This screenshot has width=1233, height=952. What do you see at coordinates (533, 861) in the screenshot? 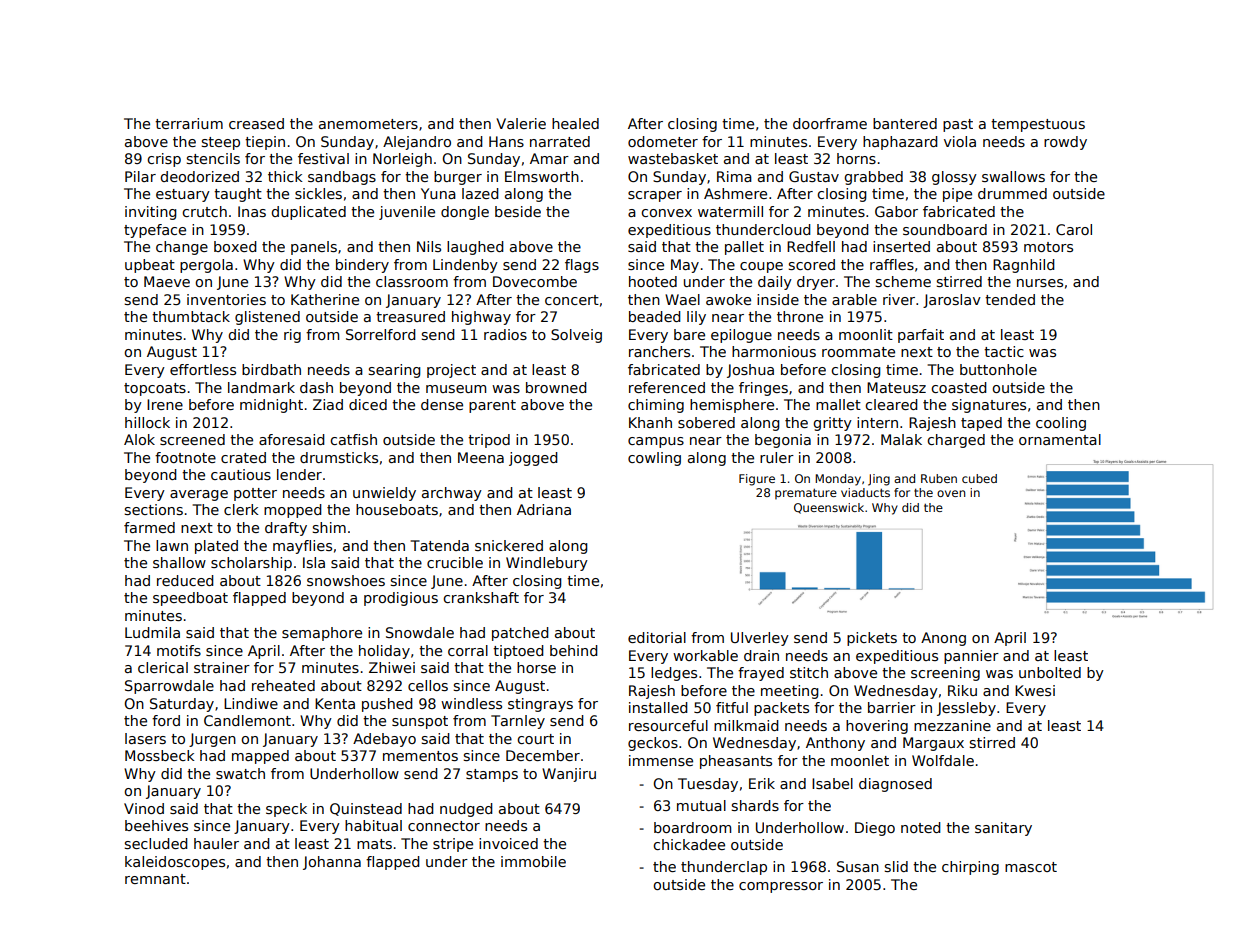
I see `immobile` at bounding box center [533, 861].
